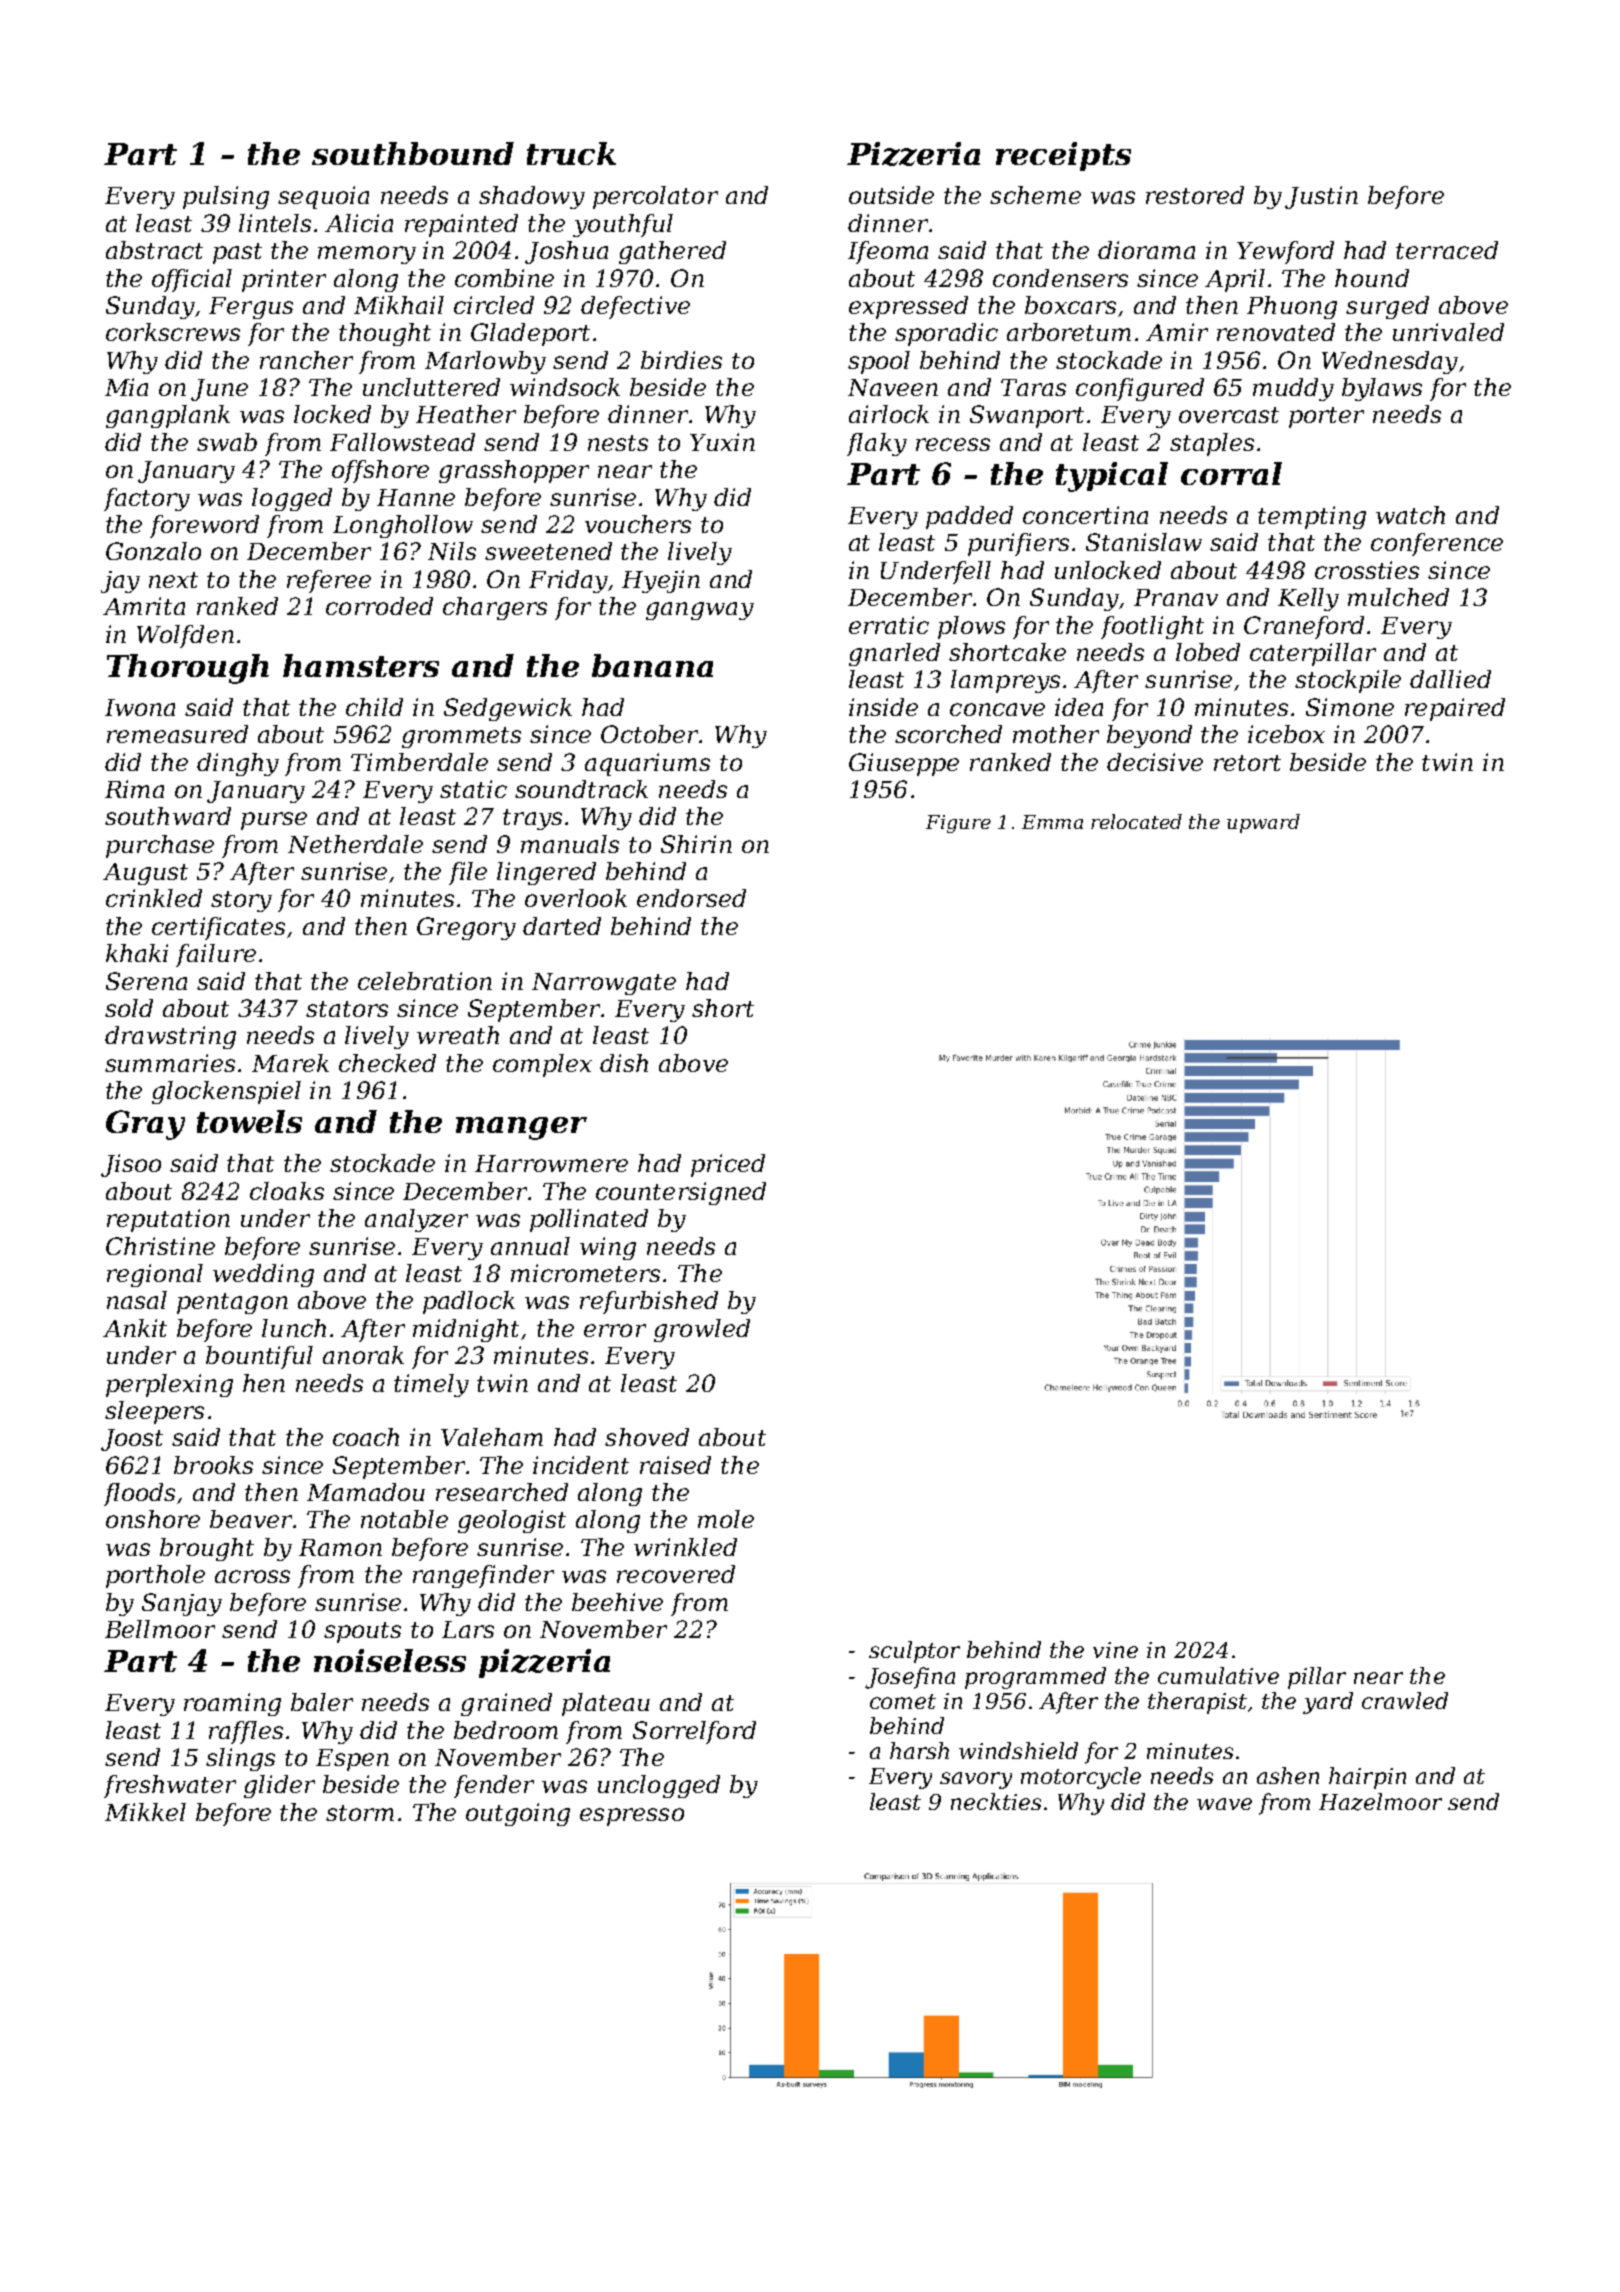 The height and width of the screenshot is (2292, 1620). What do you see at coordinates (702, 1330) in the screenshot?
I see `growled` at bounding box center [702, 1330].
